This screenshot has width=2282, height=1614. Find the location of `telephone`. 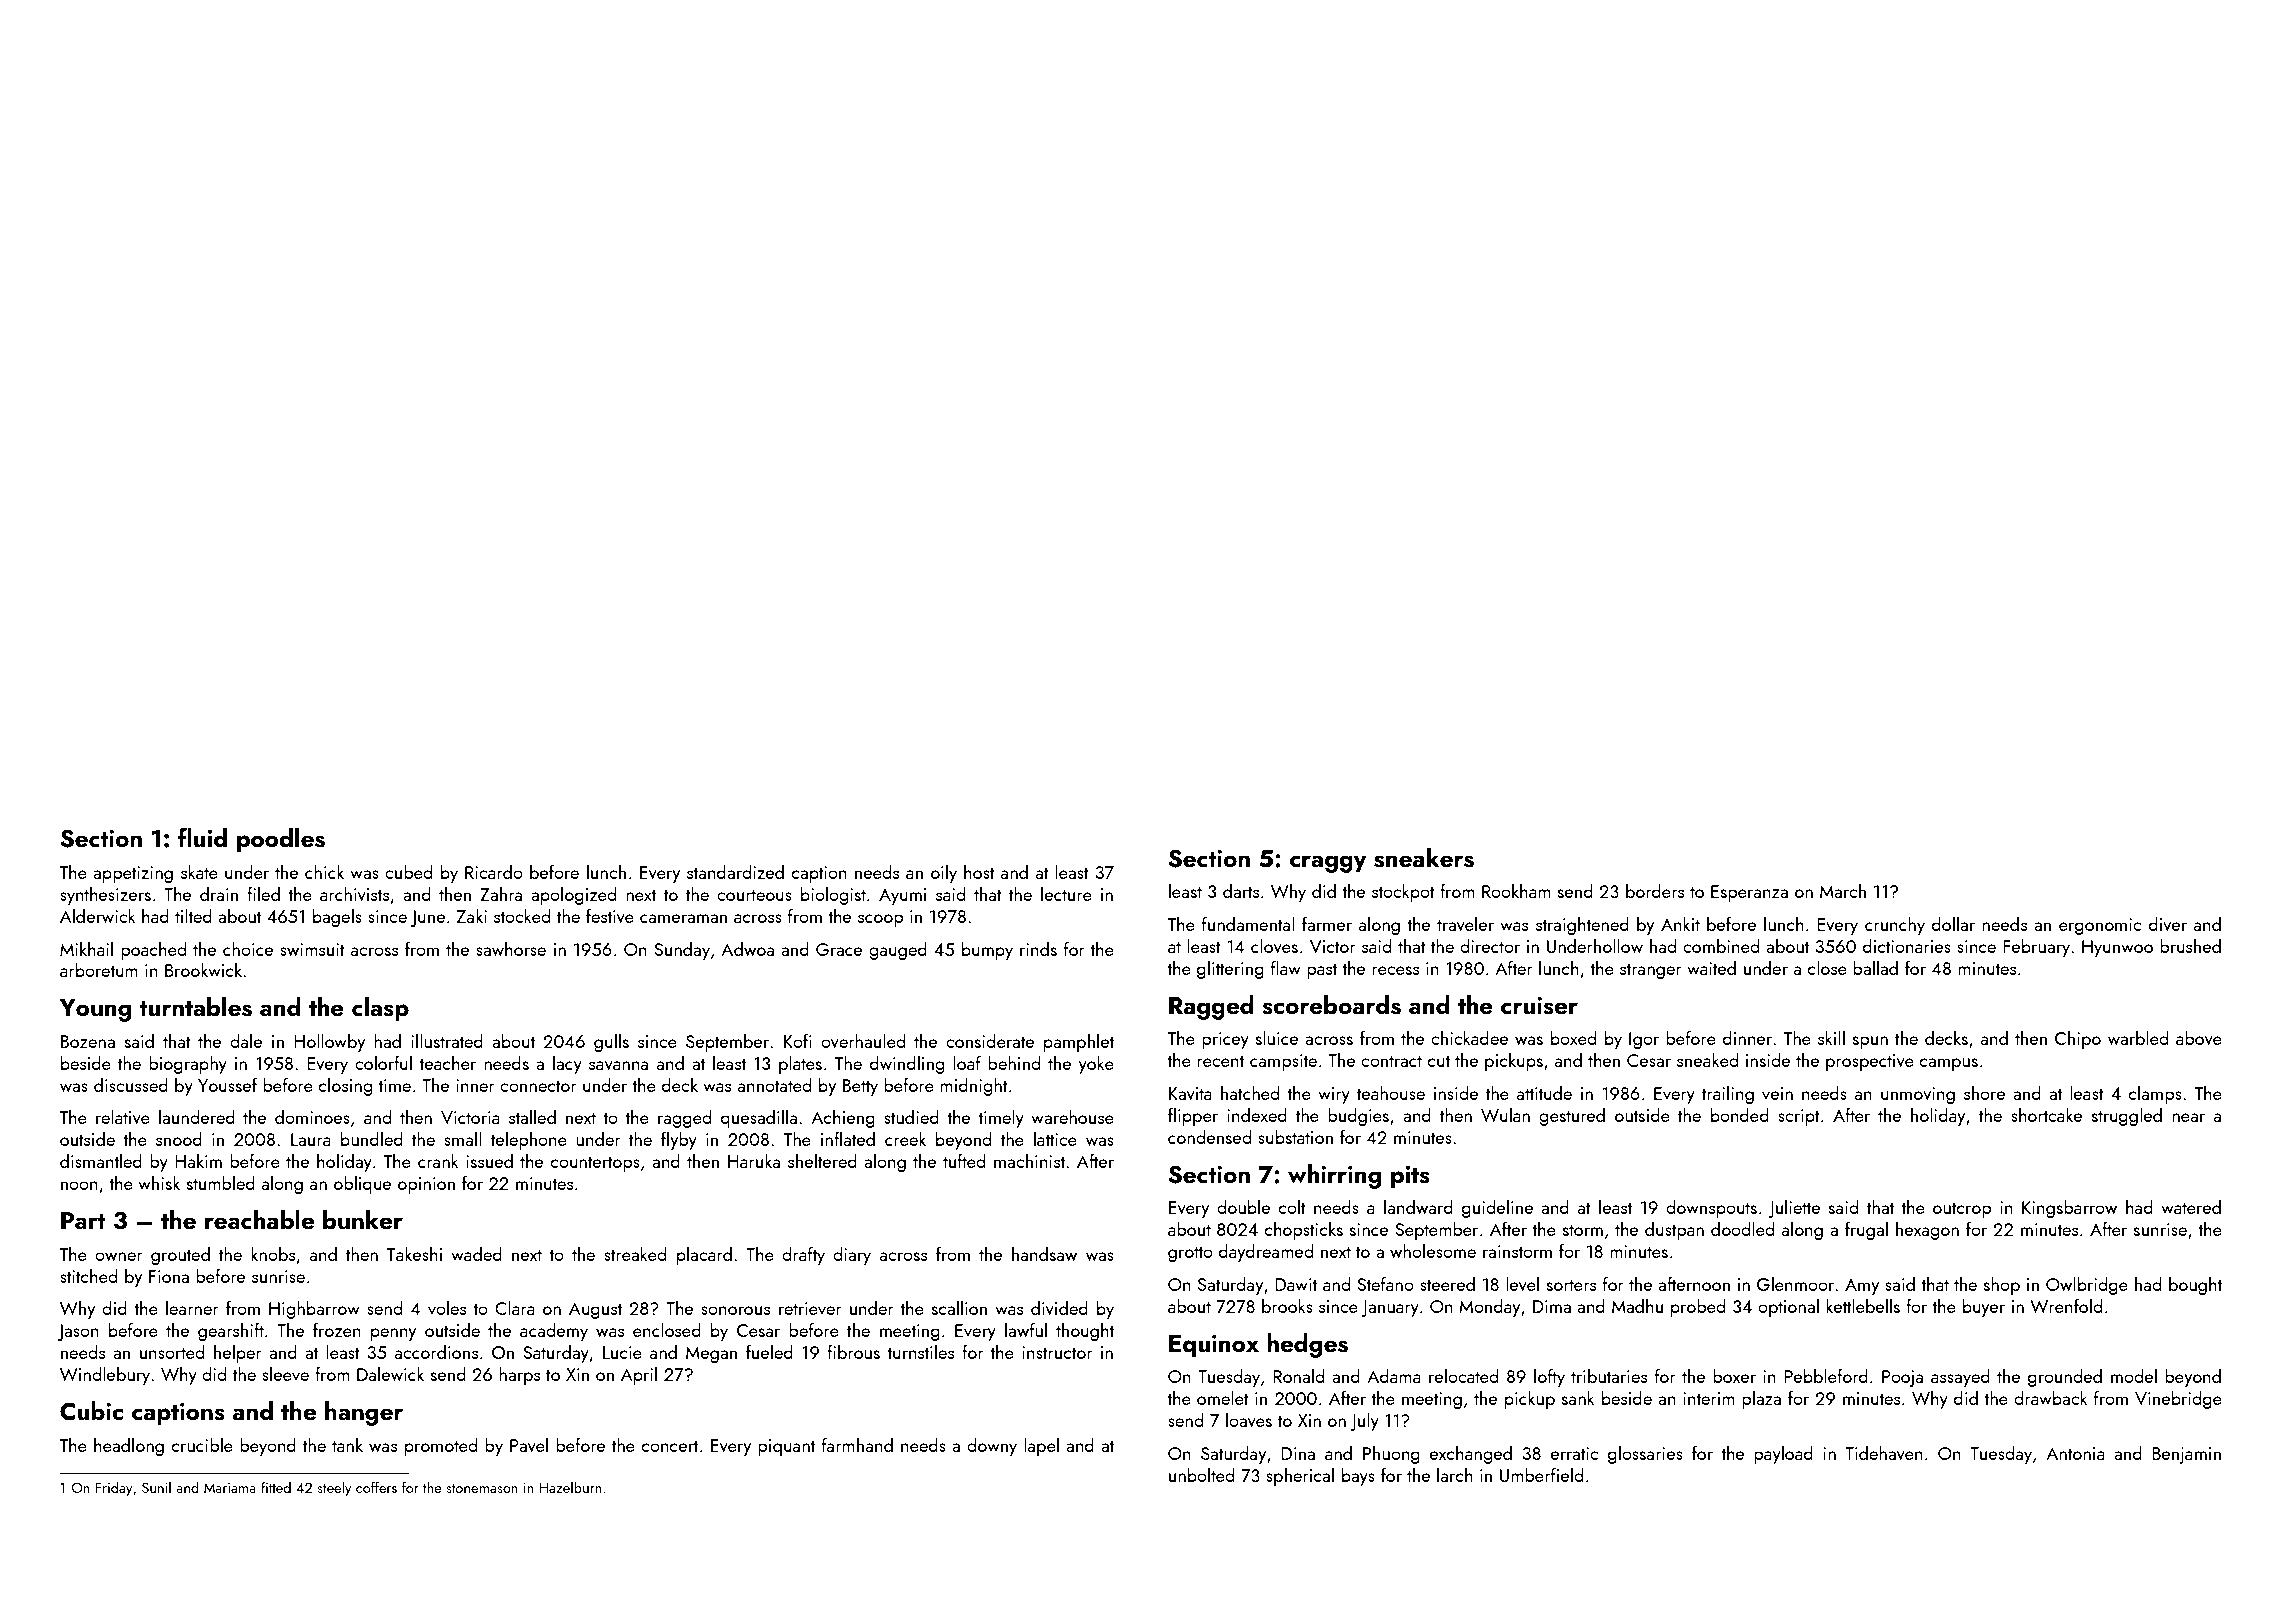

telephone is located at coordinates (529, 1141).
